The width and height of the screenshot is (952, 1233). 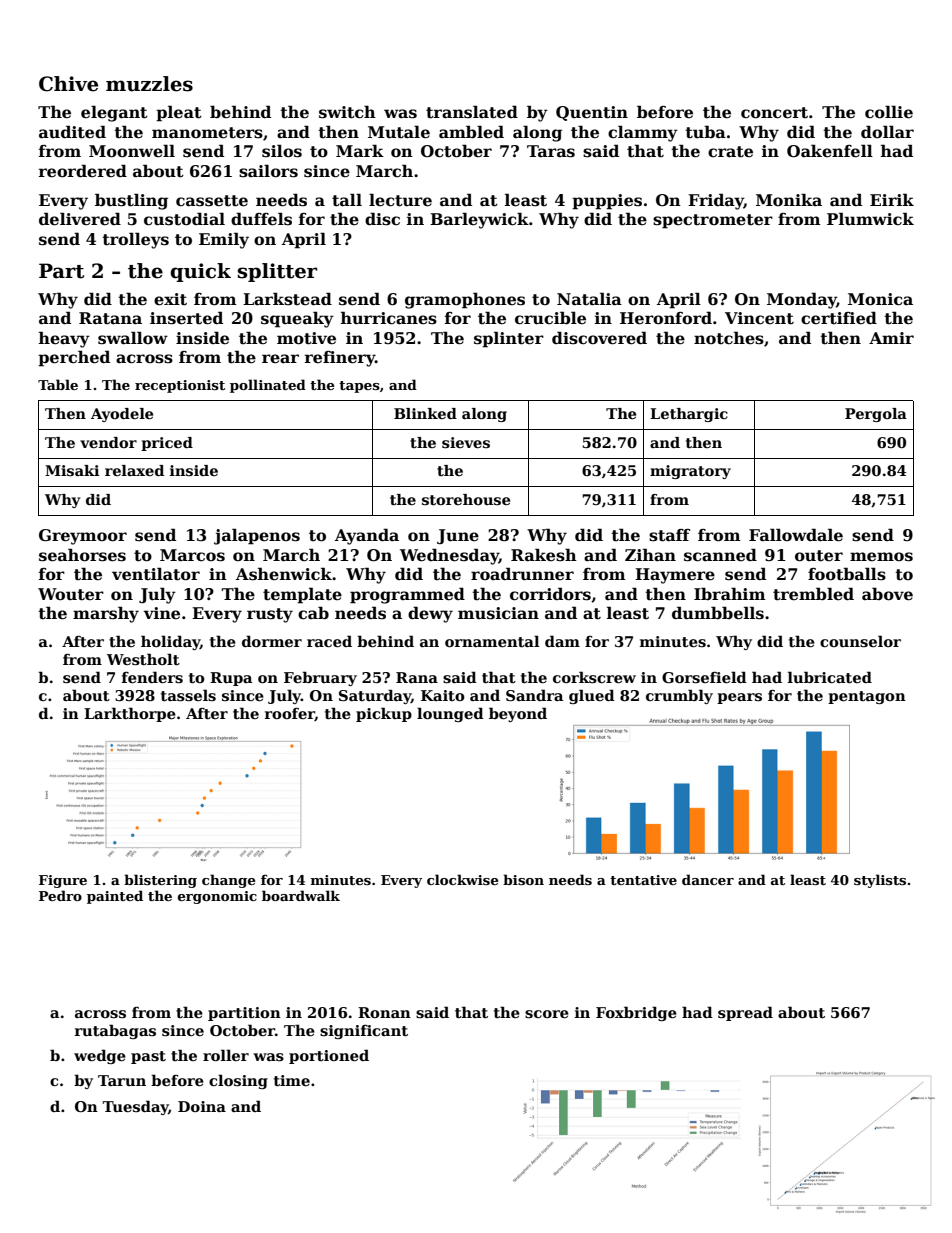 I want to click on bison, so click(x=523, y=879).
